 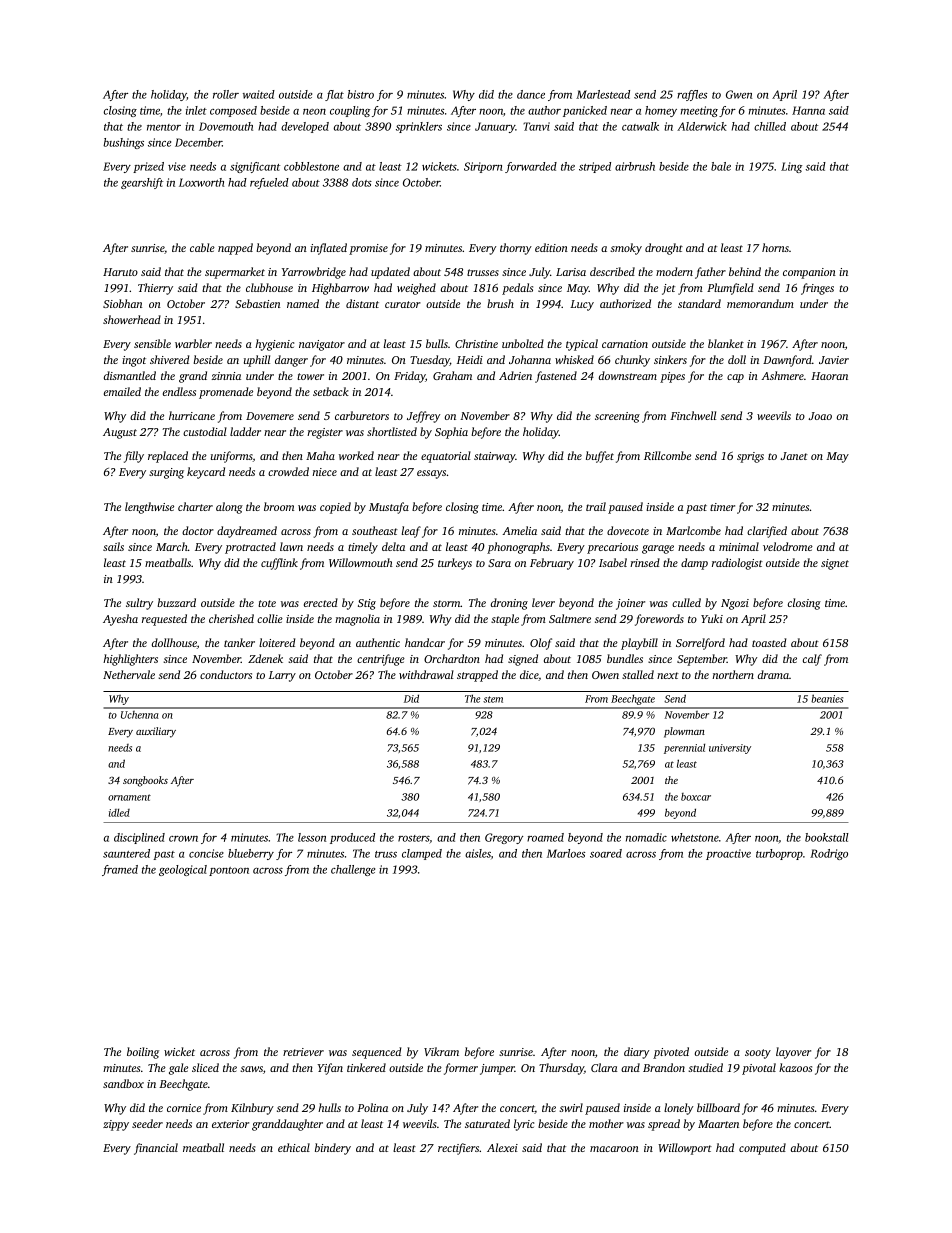 I want to click on Amelia, so click(x=519, y=530).
